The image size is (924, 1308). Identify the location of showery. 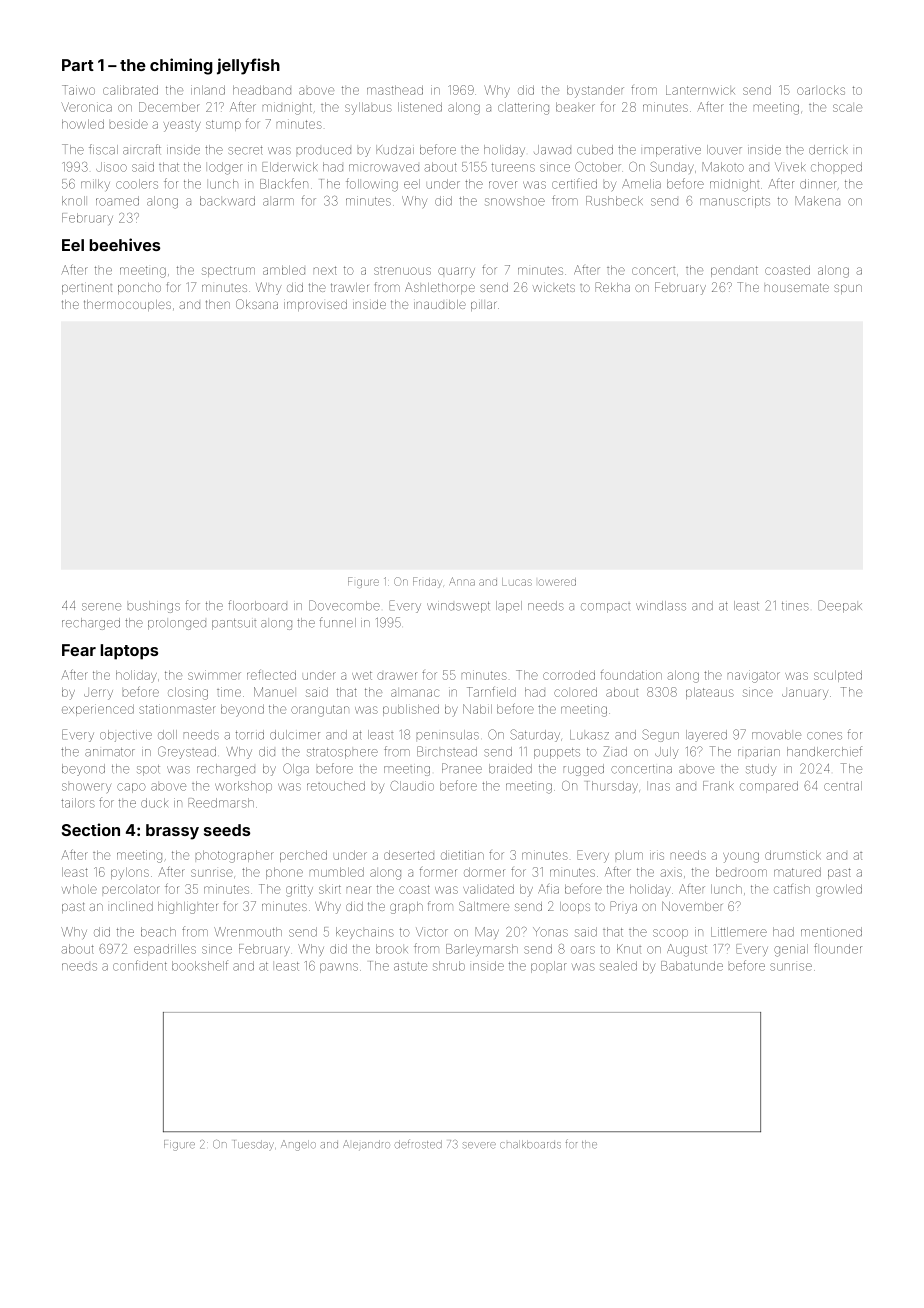
(86, 788).
